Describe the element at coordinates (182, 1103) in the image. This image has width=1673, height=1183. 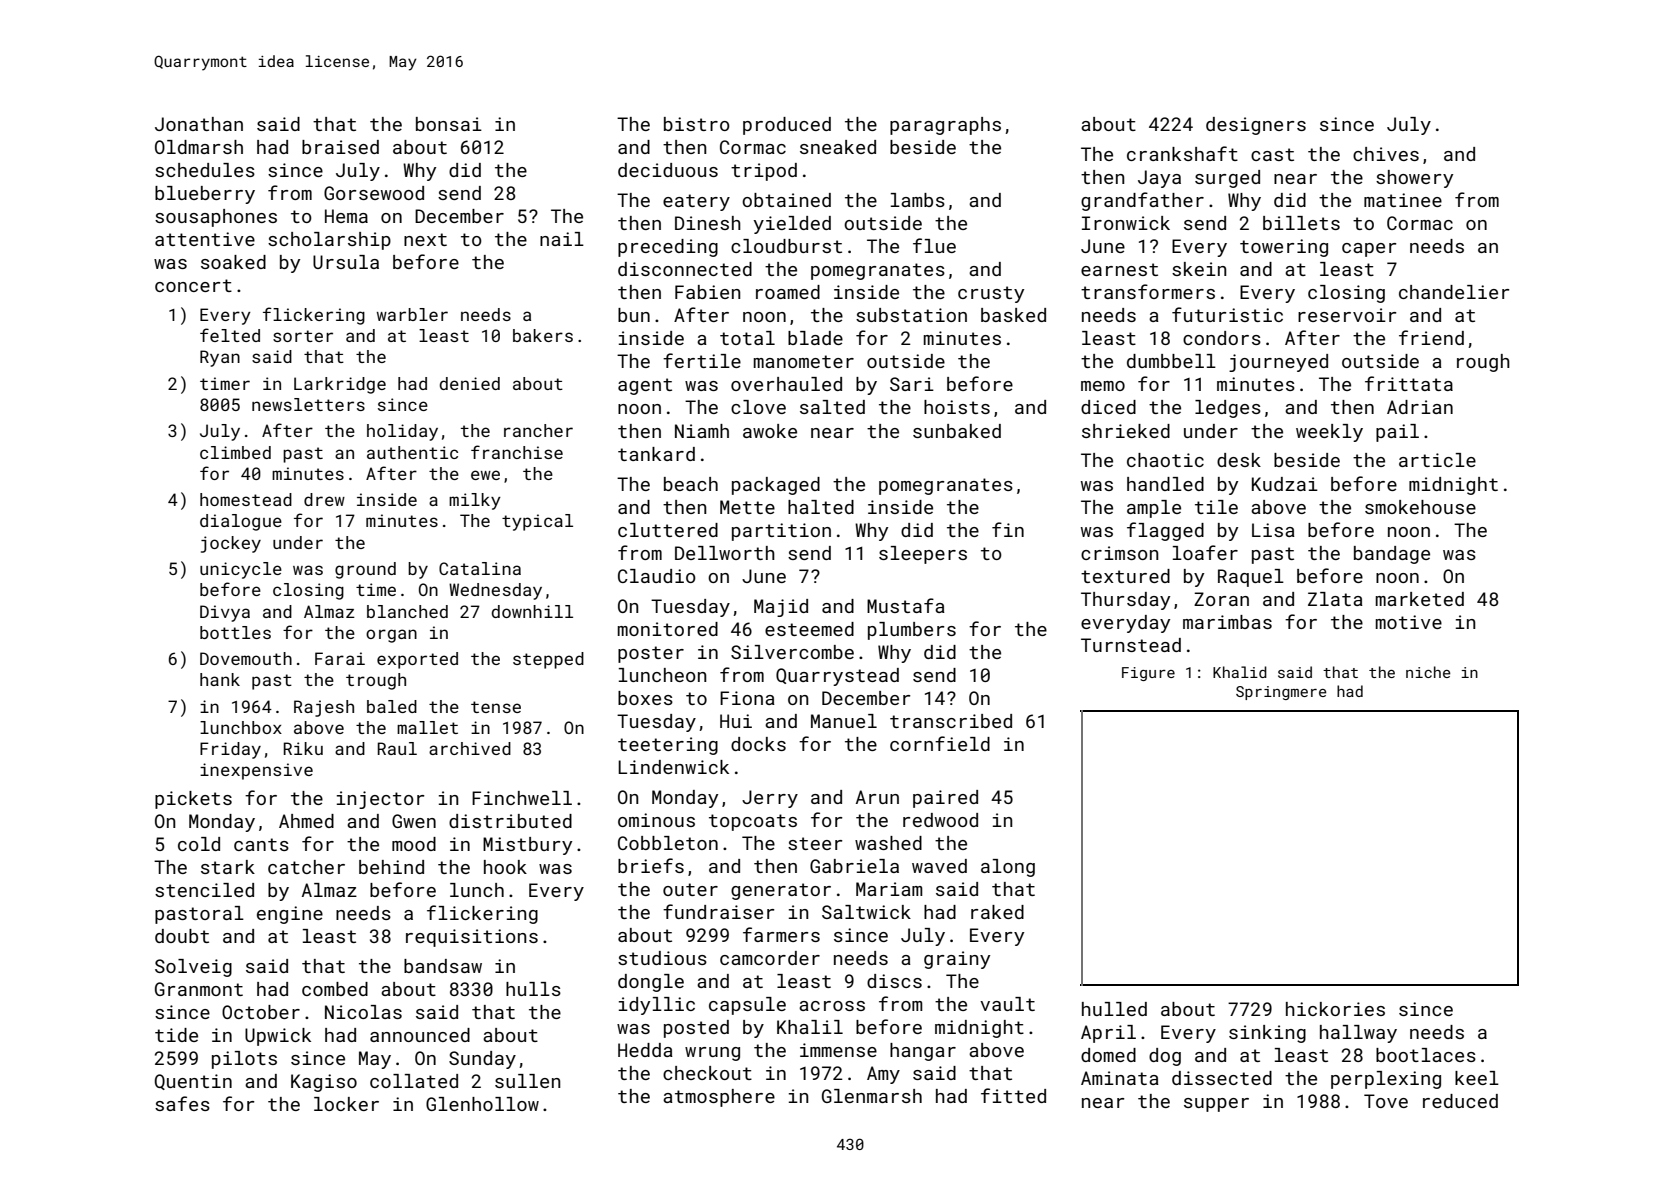
I see `safes` at that location.
